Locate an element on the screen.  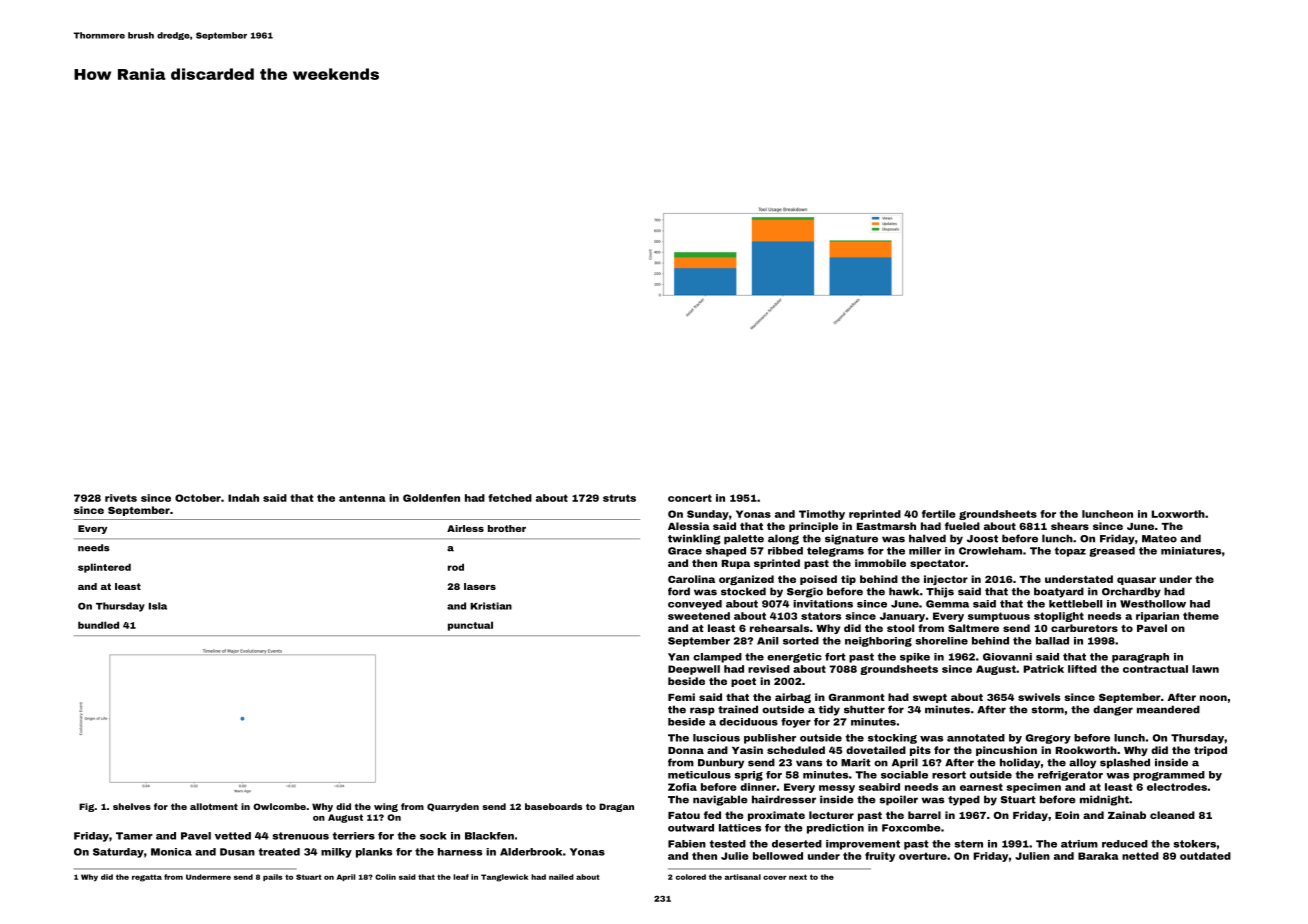
Donna is located at coordinates (686, 750).
